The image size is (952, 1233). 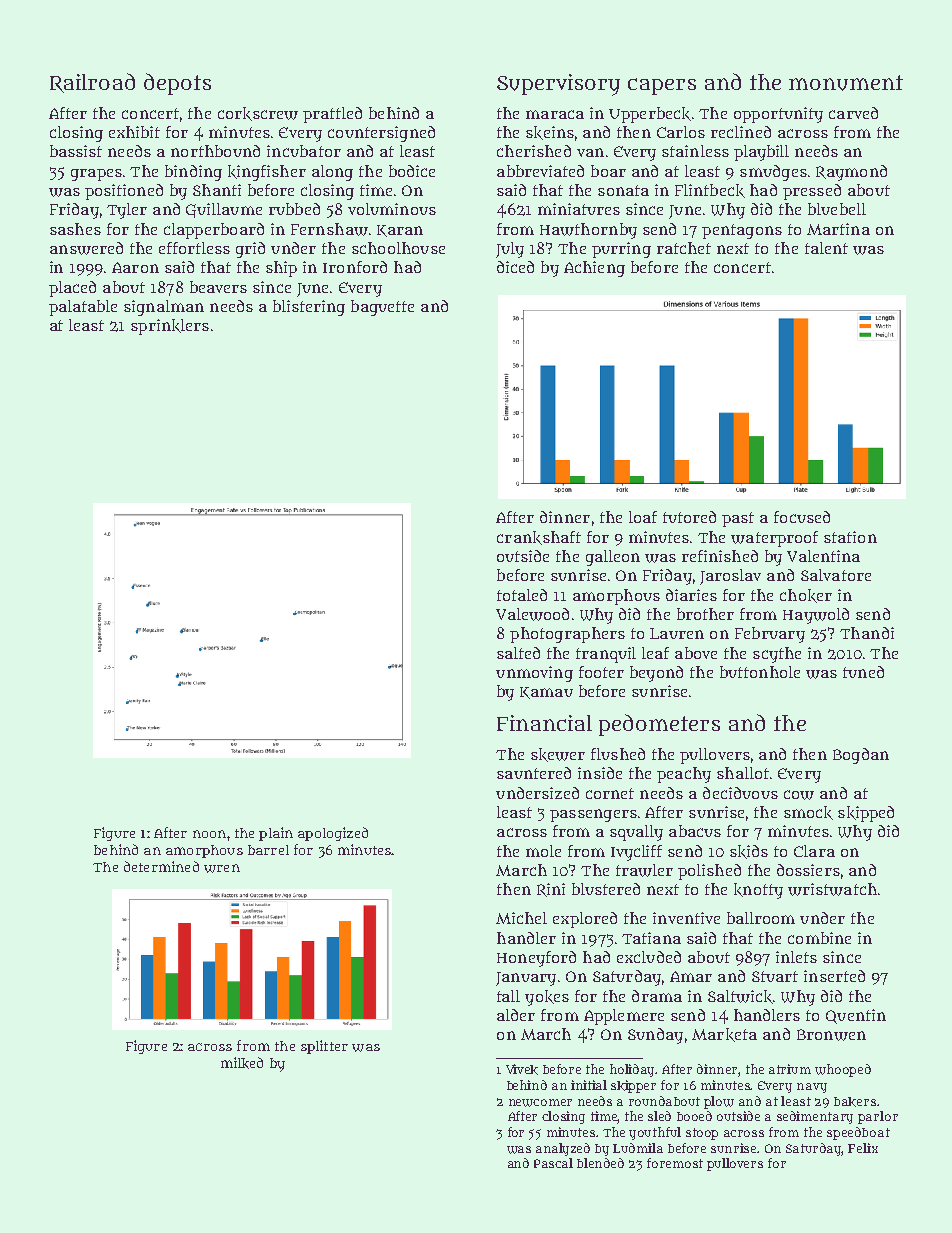 What do you see at coordinates (613, 558) in the page?
I see `galleon` at bounding box center [613, 558].
